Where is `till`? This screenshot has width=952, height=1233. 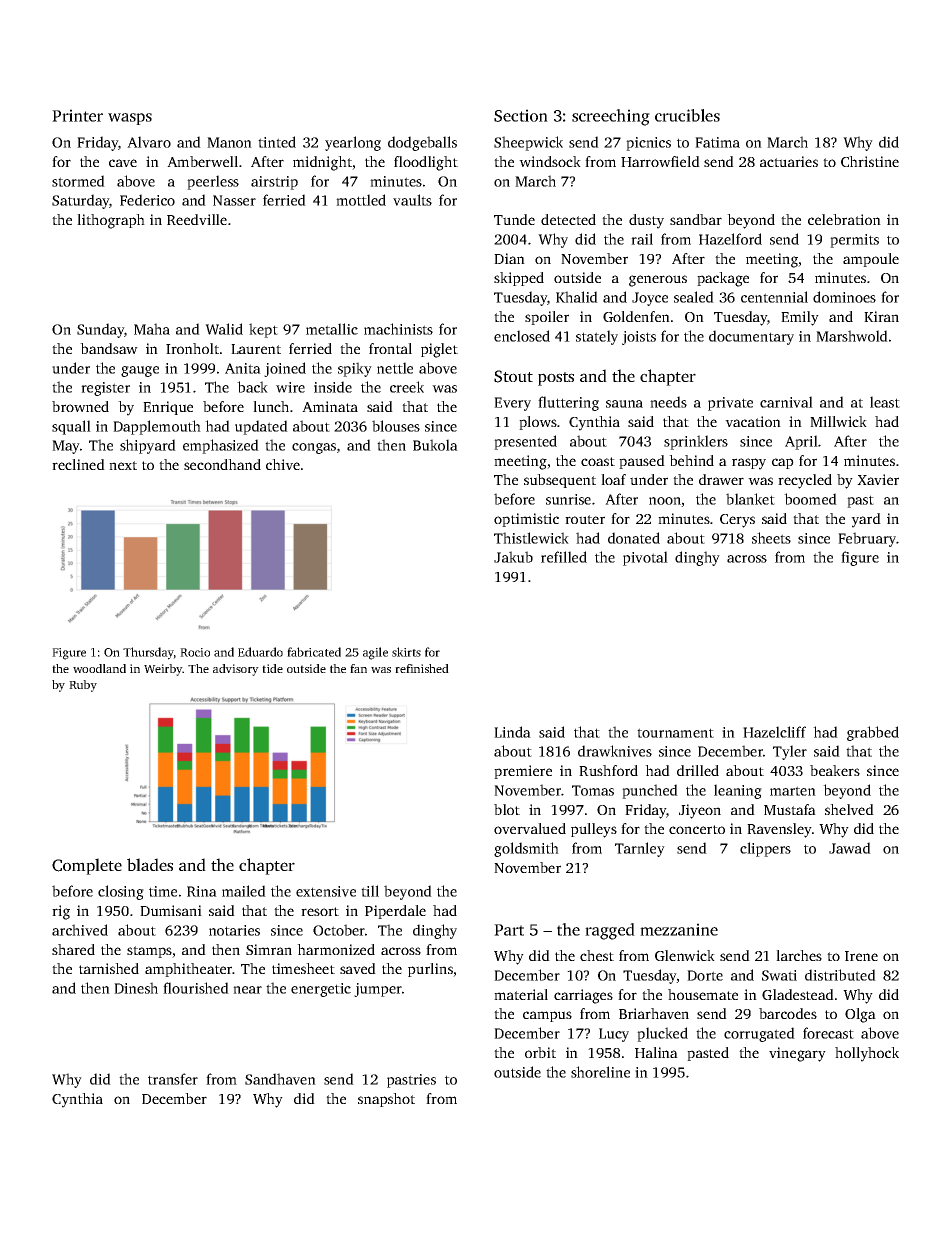
till is located at coordinates (370, 891).
